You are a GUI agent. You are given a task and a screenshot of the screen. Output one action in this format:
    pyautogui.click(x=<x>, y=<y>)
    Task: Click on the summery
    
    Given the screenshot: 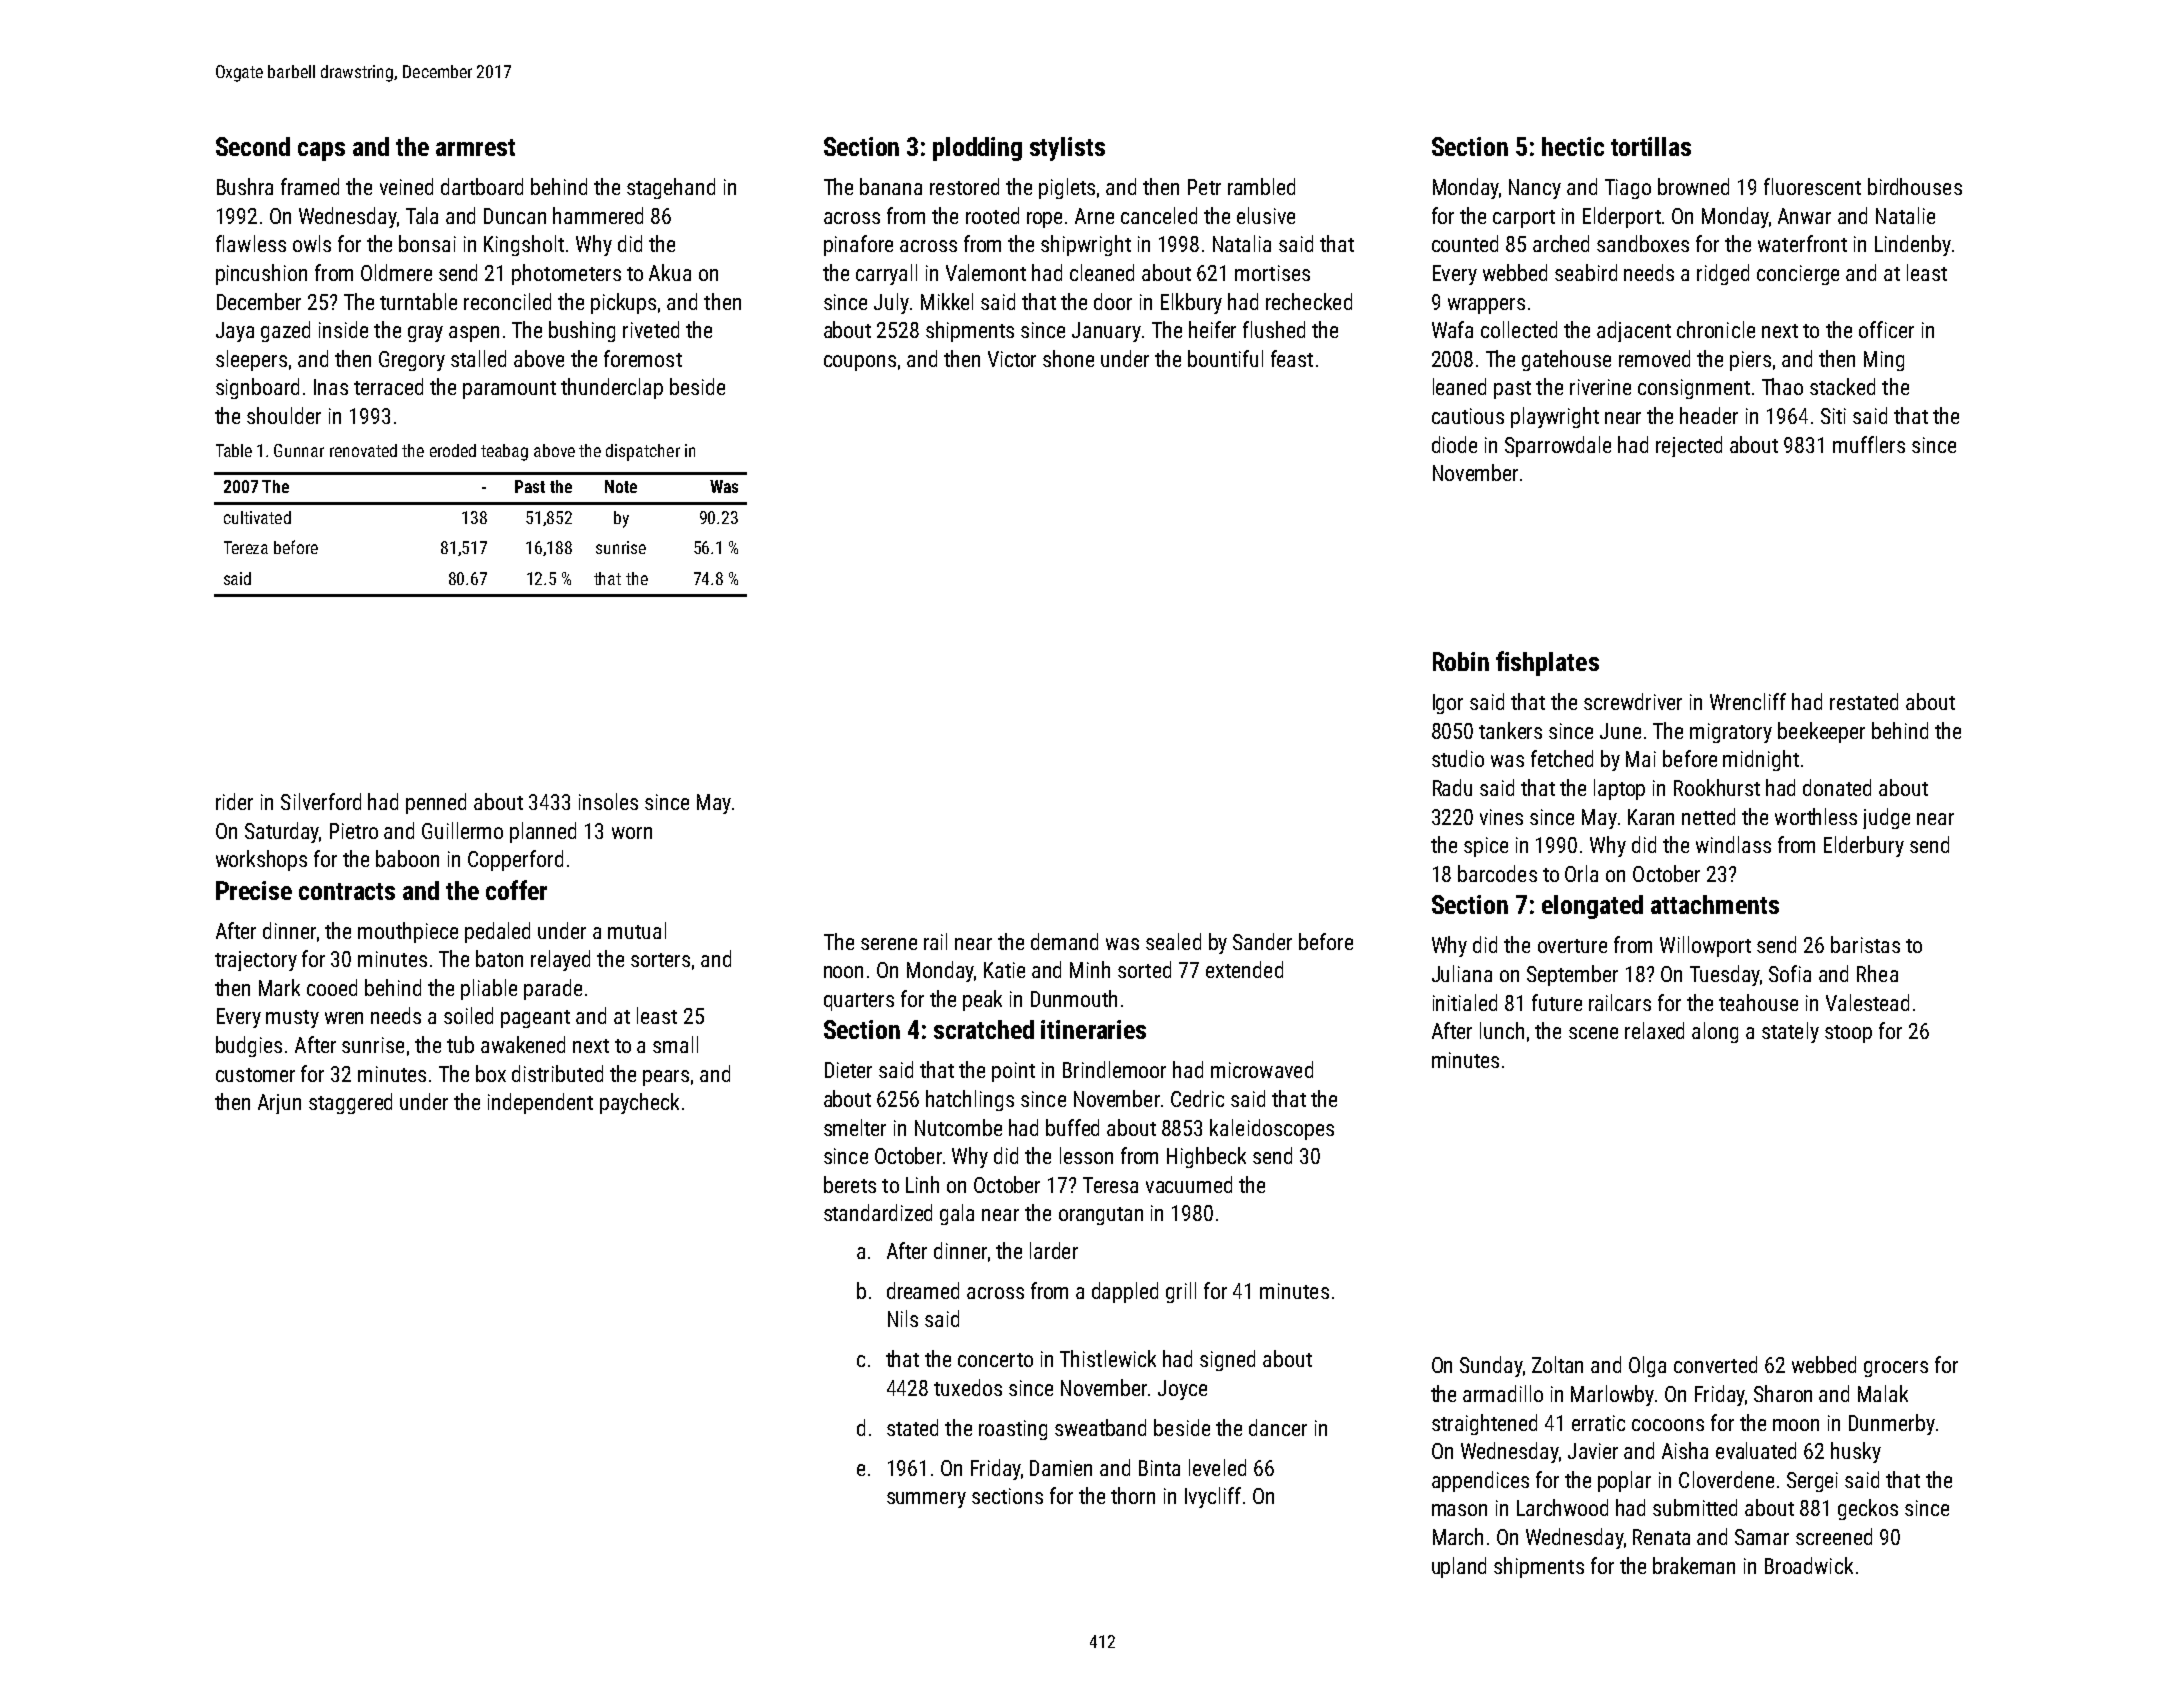 What is the action you would take?
    pyautogui.click(x=926, y=1500)
